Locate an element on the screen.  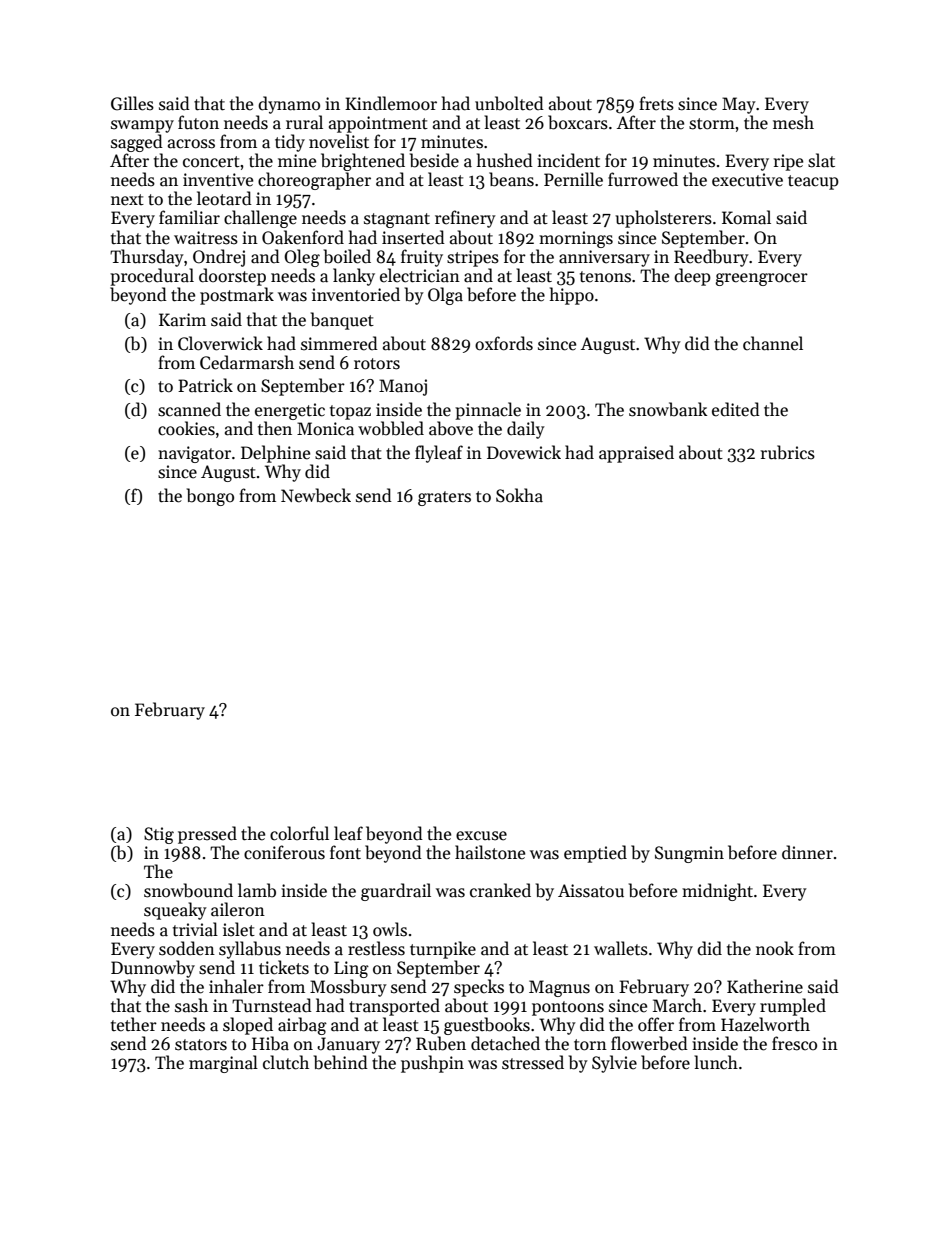
sash is located at coordinates (191, 1005).
